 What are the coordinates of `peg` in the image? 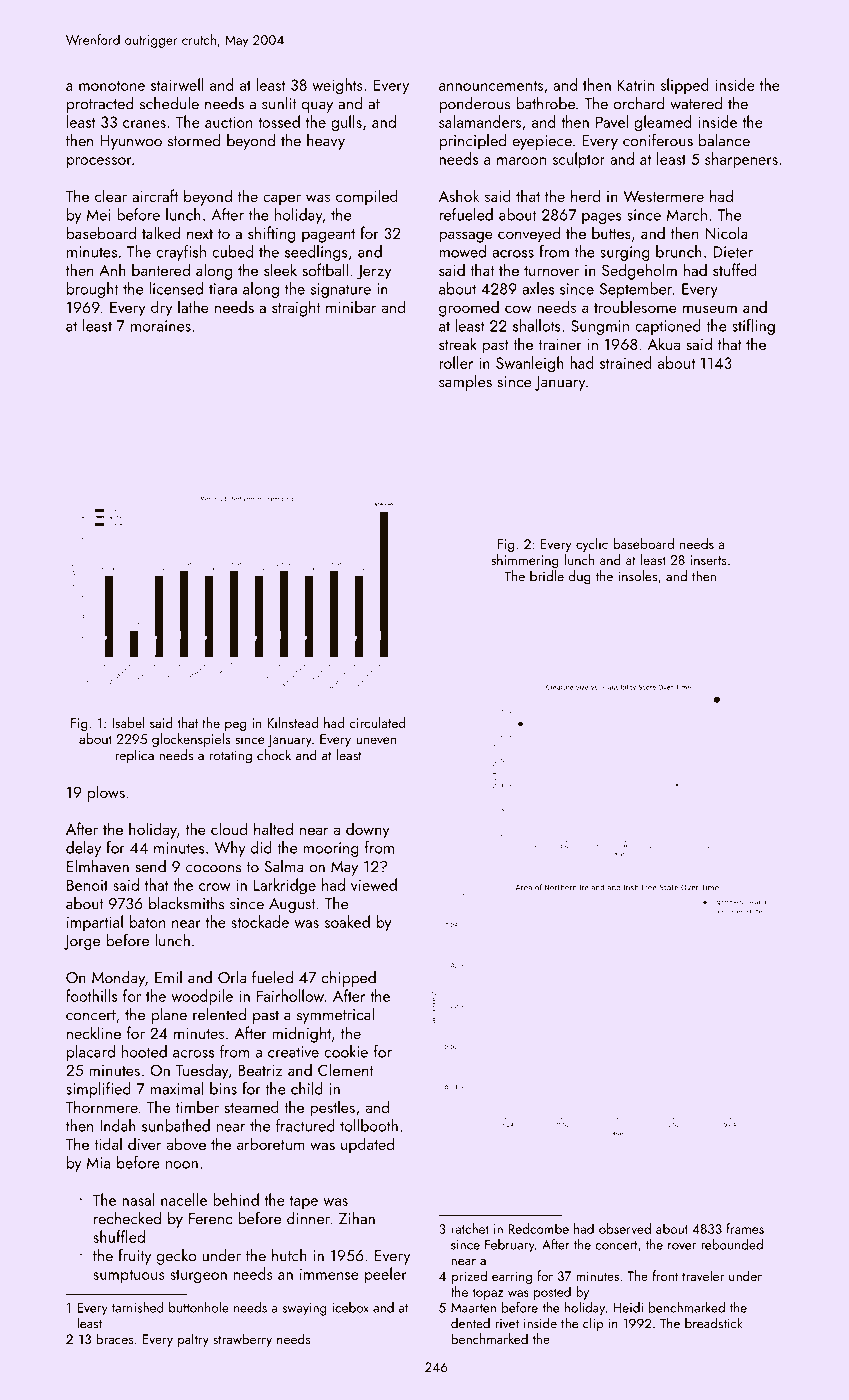 It's located at (235, 726).
